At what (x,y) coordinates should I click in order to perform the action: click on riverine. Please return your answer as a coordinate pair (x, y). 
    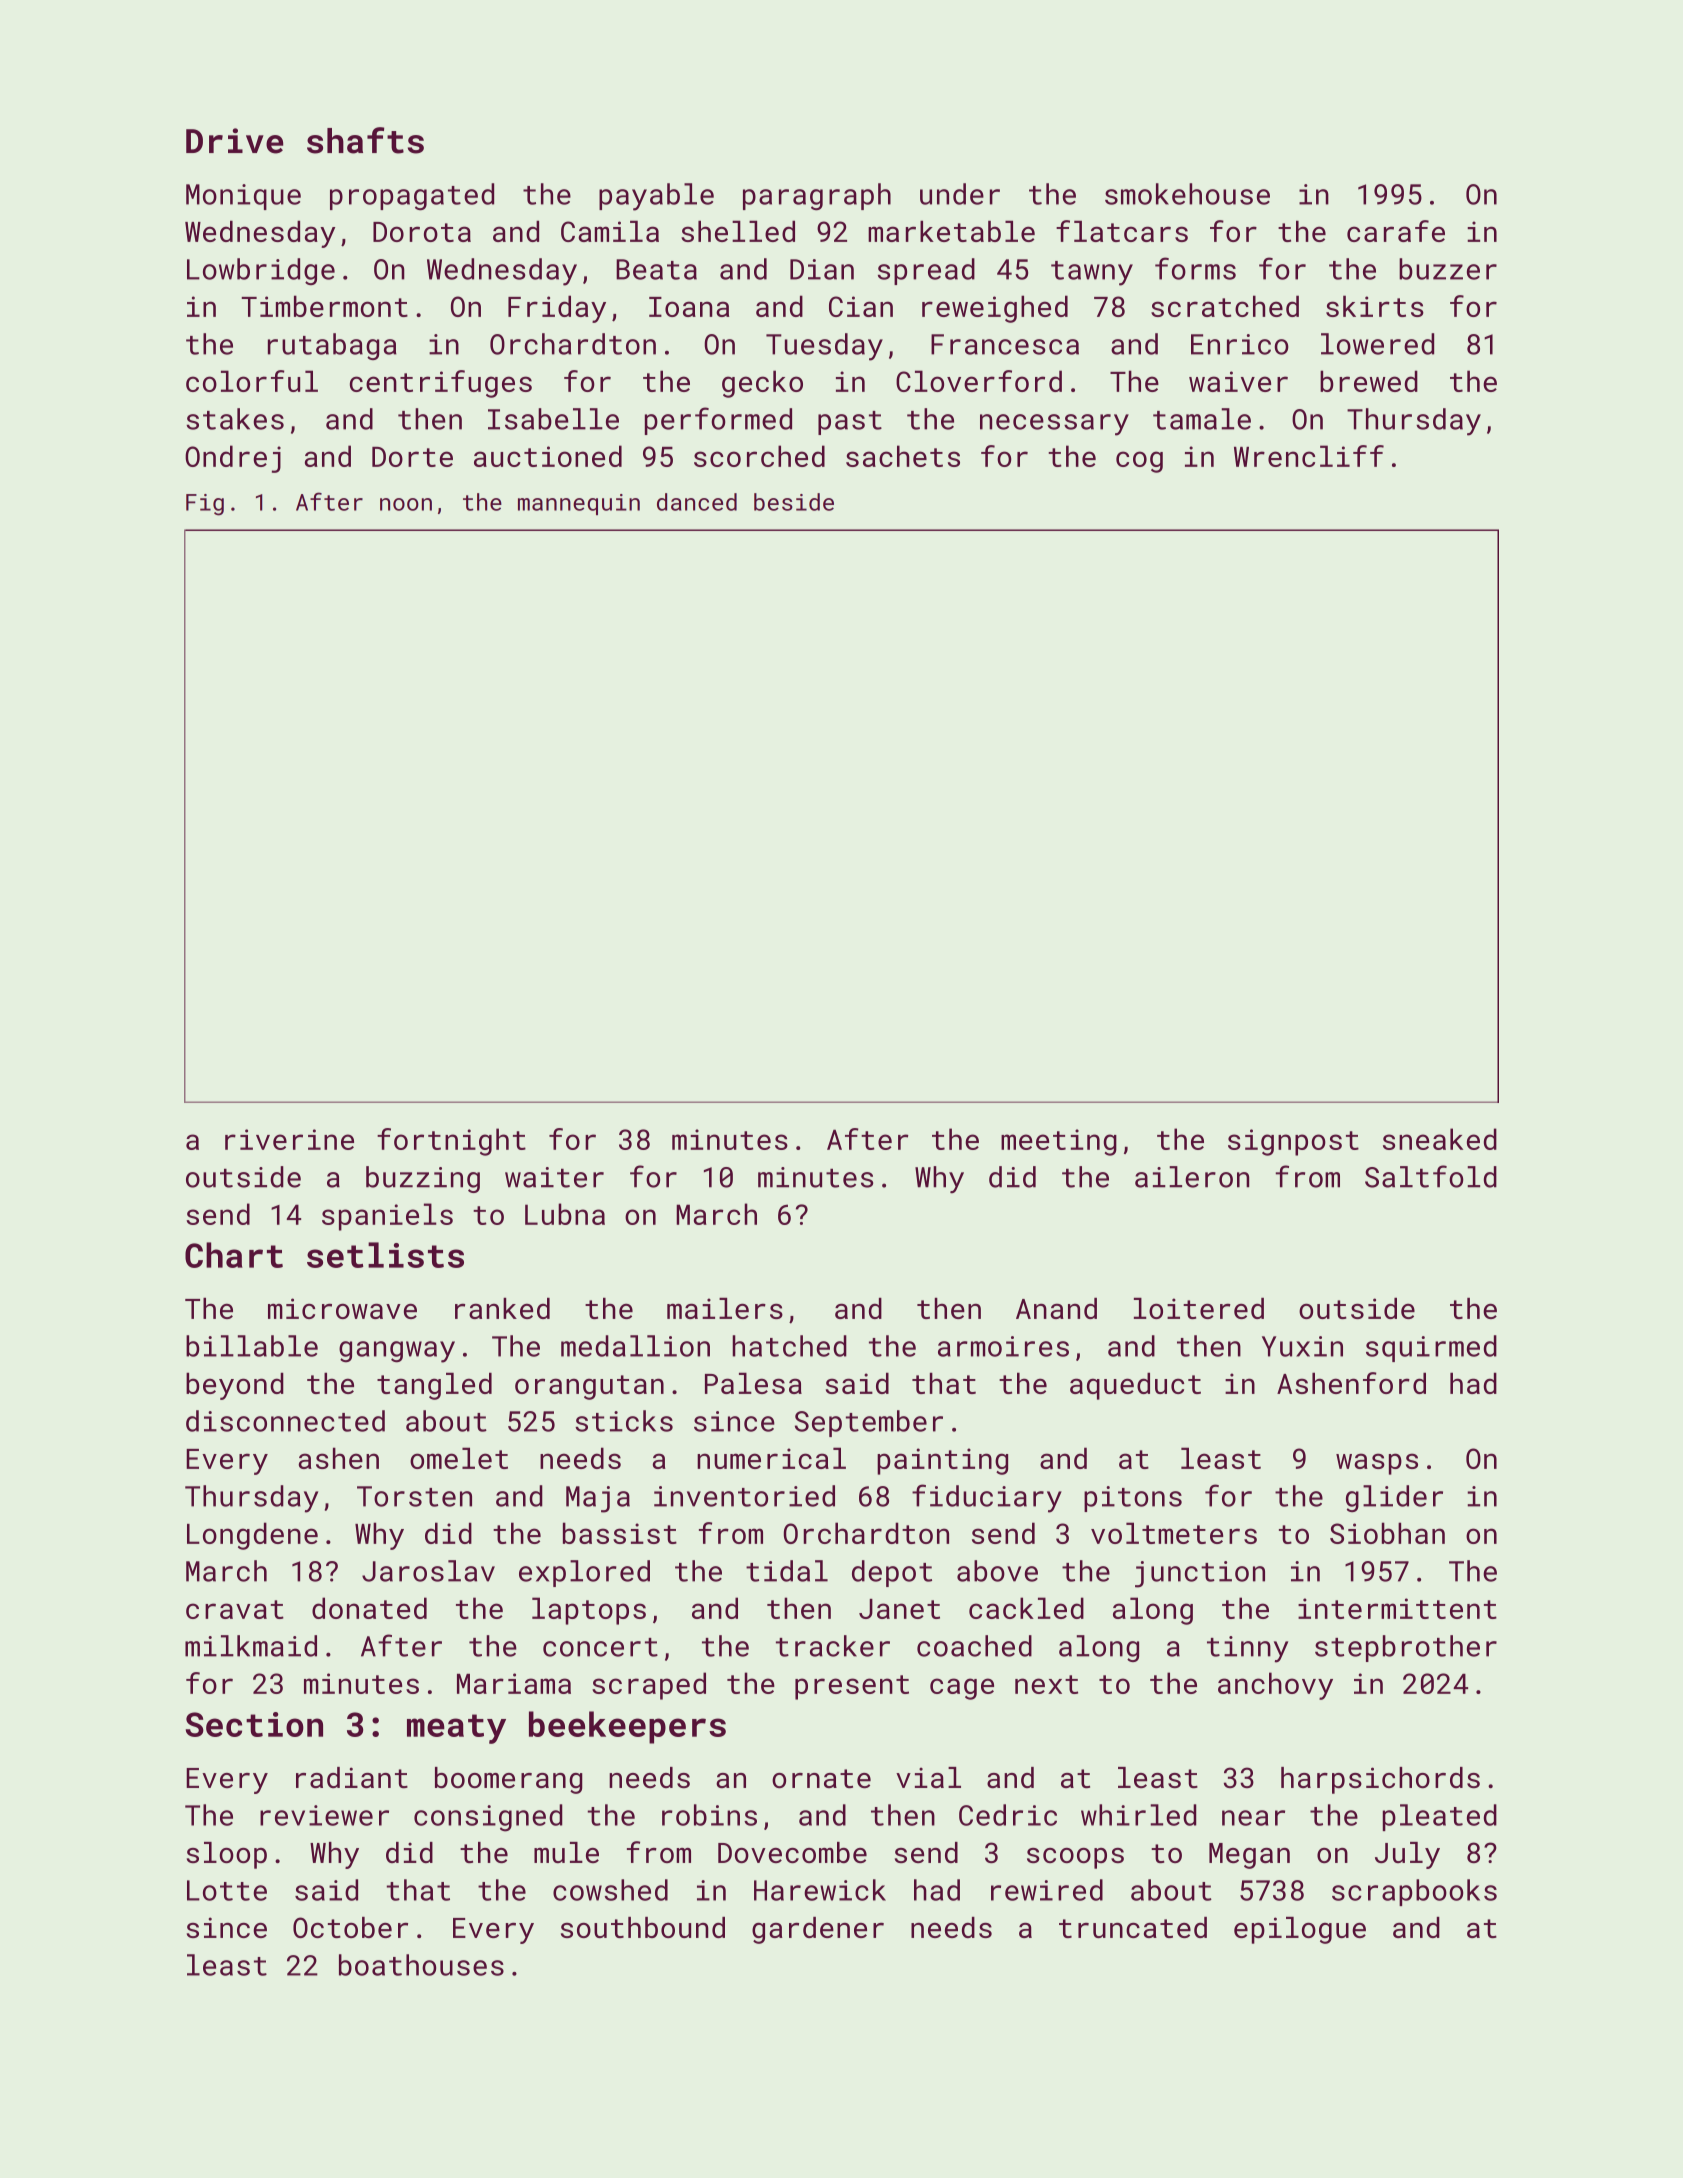
    Looking at the image, I should click on (289, 1139).
